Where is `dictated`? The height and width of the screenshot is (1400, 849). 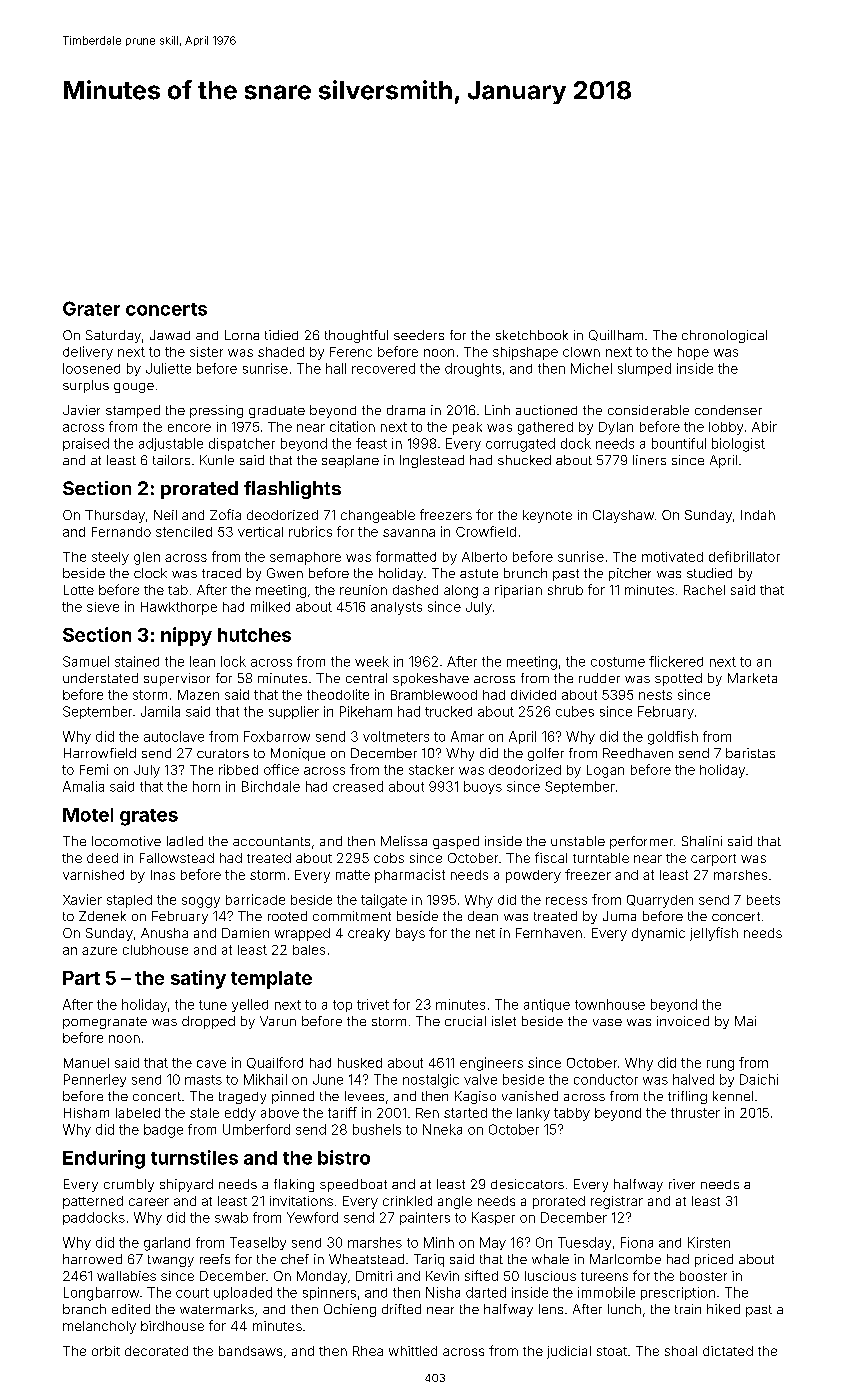
dictated is located at coordinates (728, 1351).
